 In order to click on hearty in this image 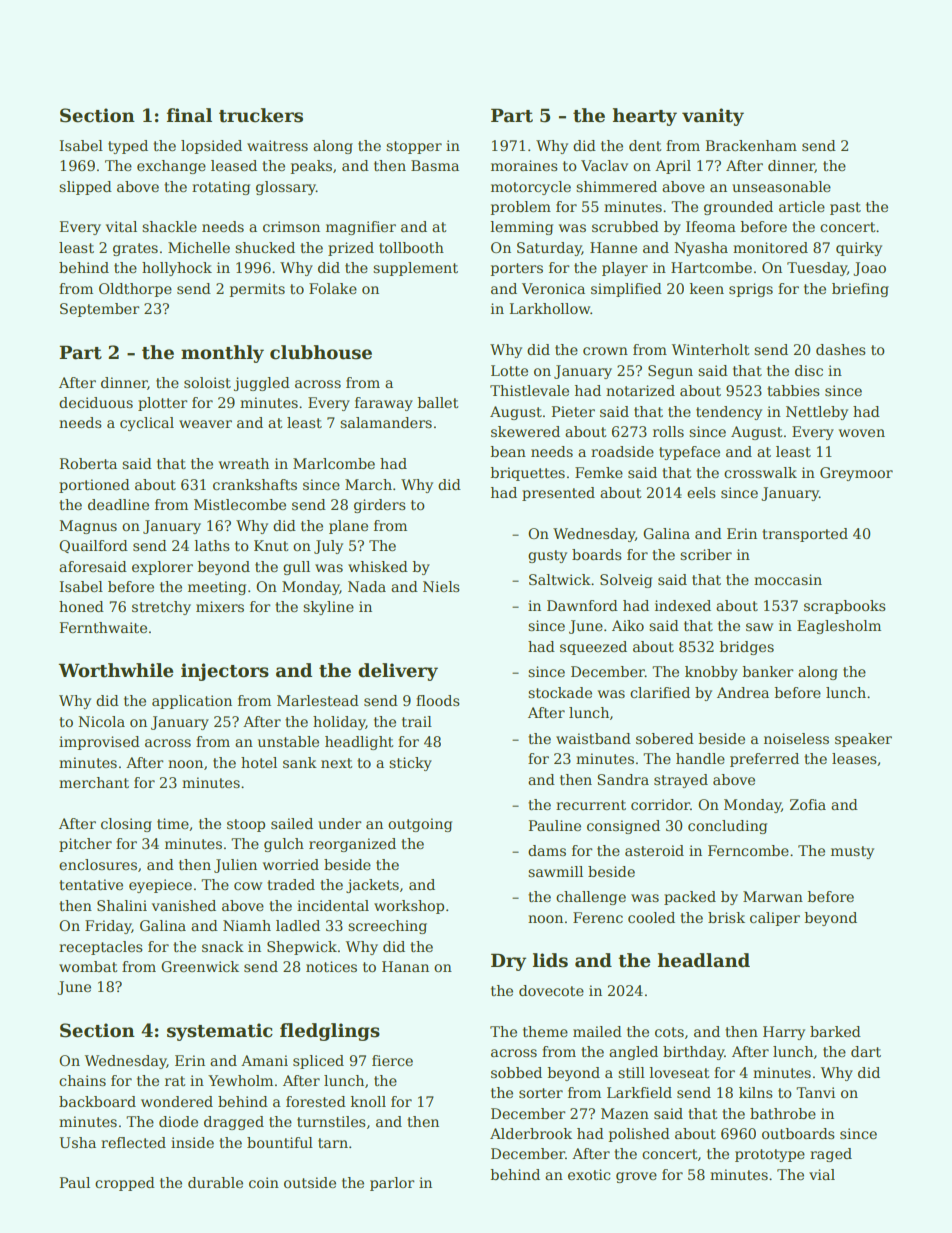, I will do `click(645, 117)`.
